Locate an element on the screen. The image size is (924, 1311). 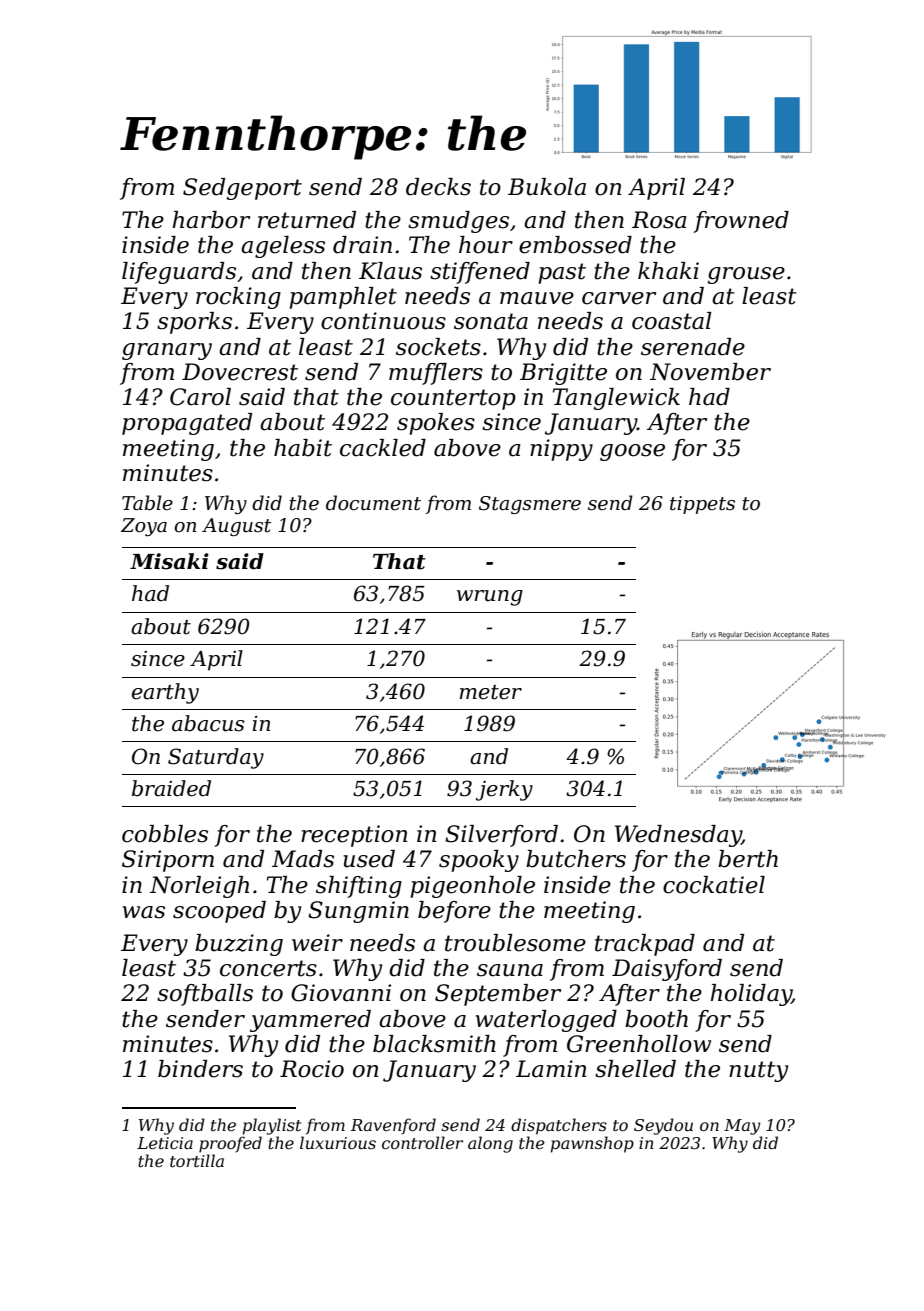
Rosa is located at coordinates (659, 220).
